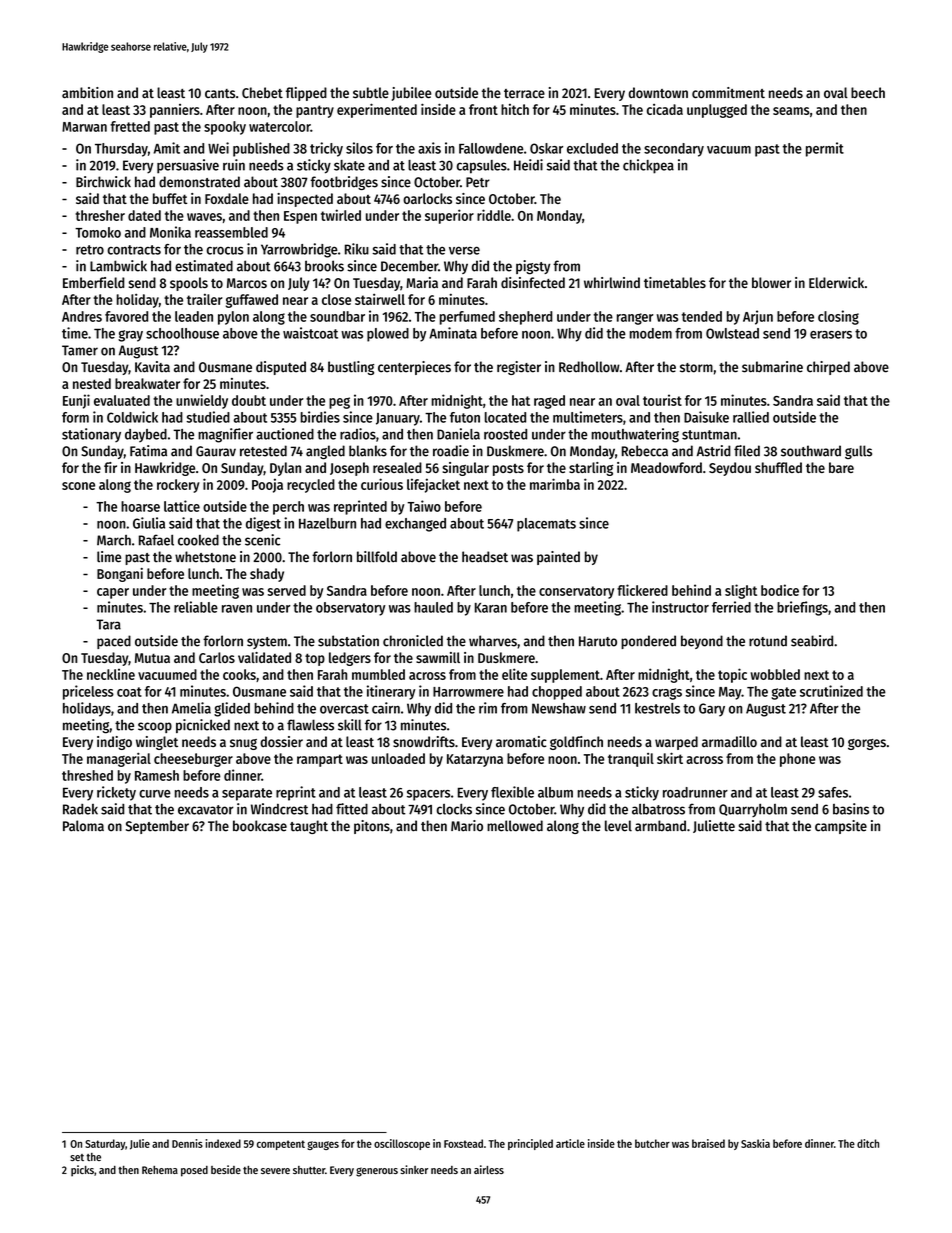 The height and width of the screenshot is (1233, 952). Describe the element at coordinates (555, 792) in the screenshot. I see `album` at that location.
